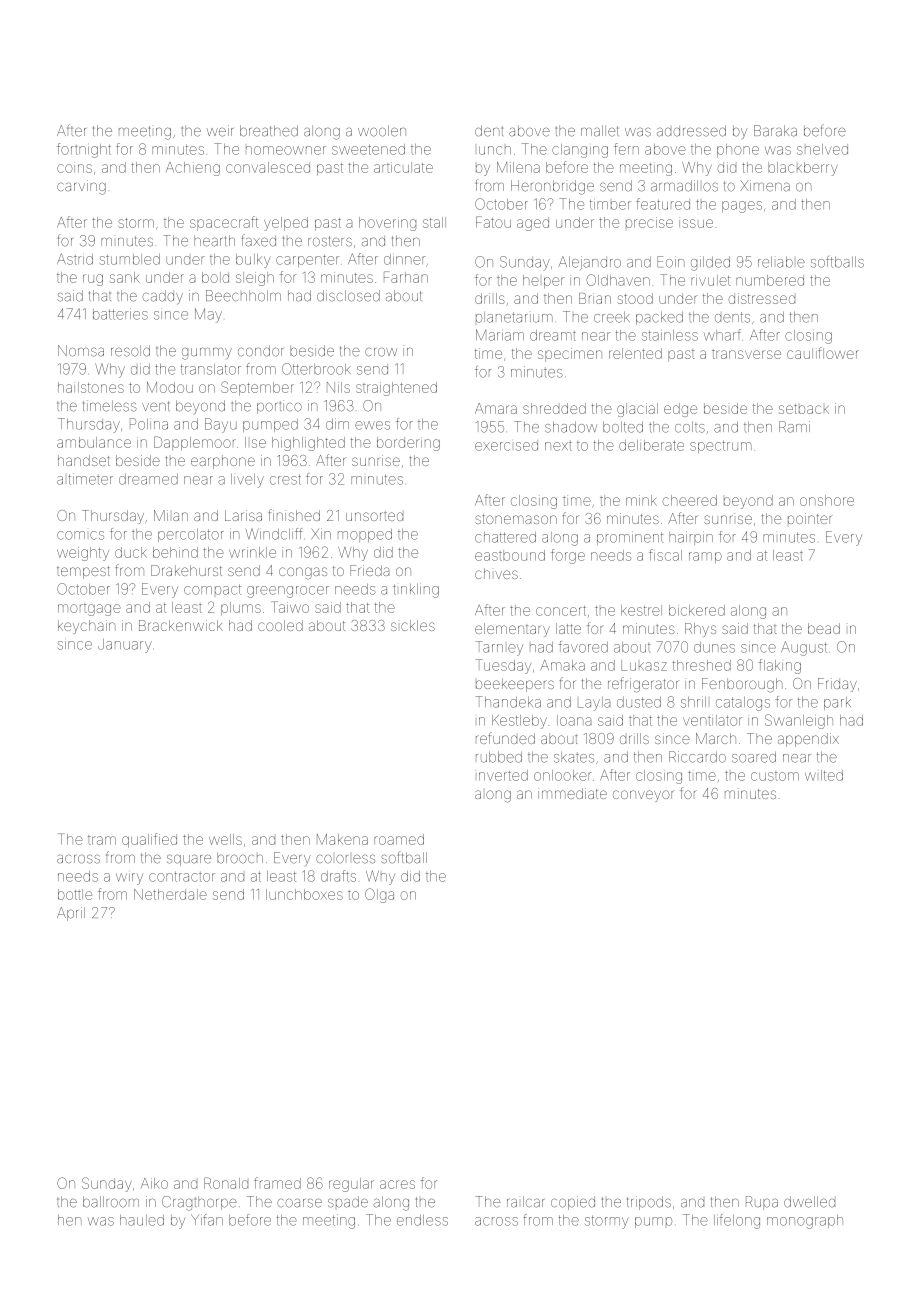 Image resolution: width=924 pixels, height=1308 pixels. Describe the element at coordinates (148, 479) in the screenshot. I see `dreamed` at that location.
